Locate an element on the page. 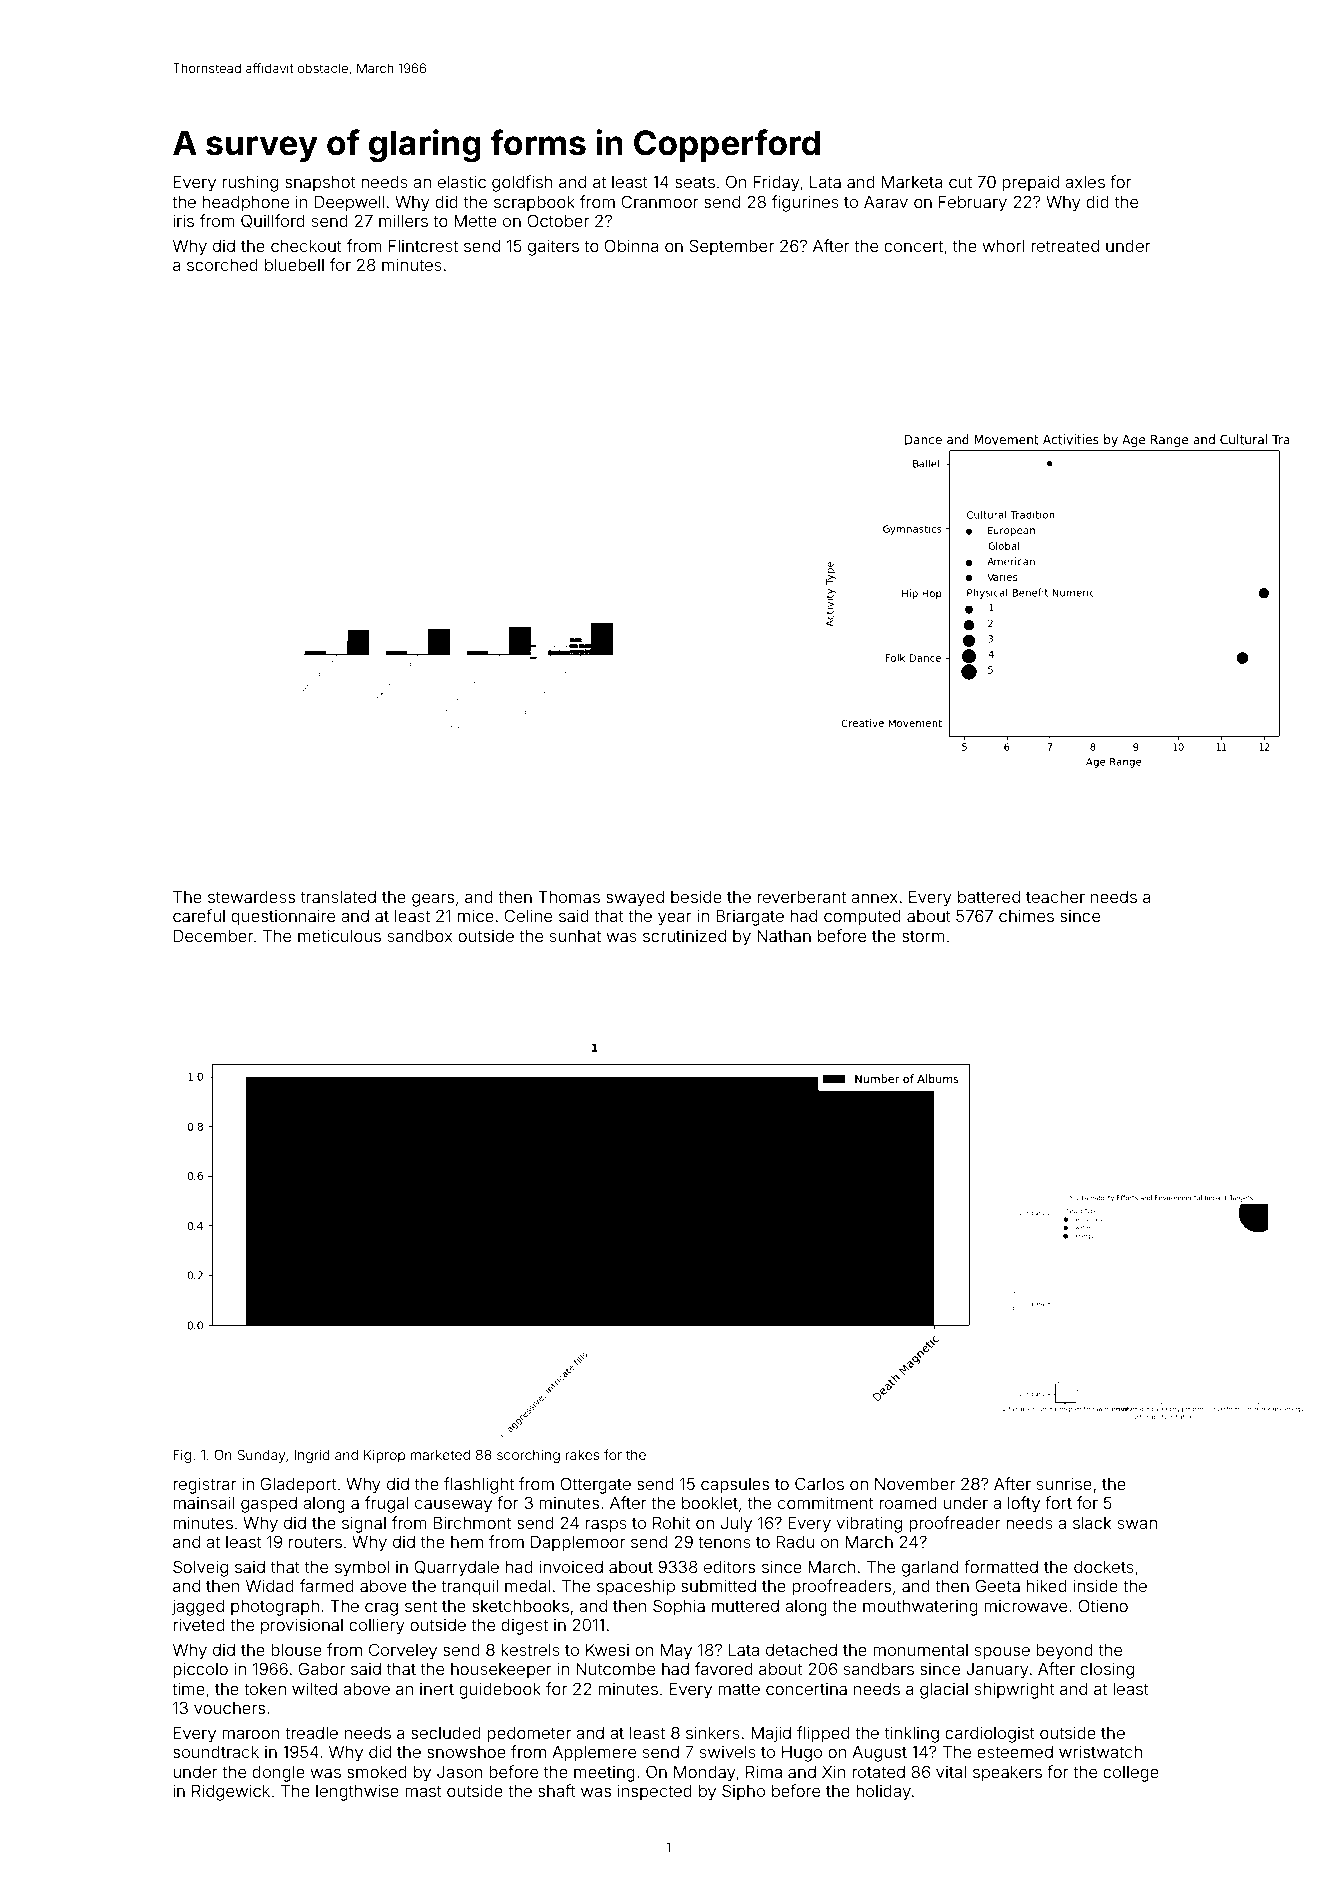 The height and width of the document is (1884, 1332). stewardess is located at coordinates (251, 897).
